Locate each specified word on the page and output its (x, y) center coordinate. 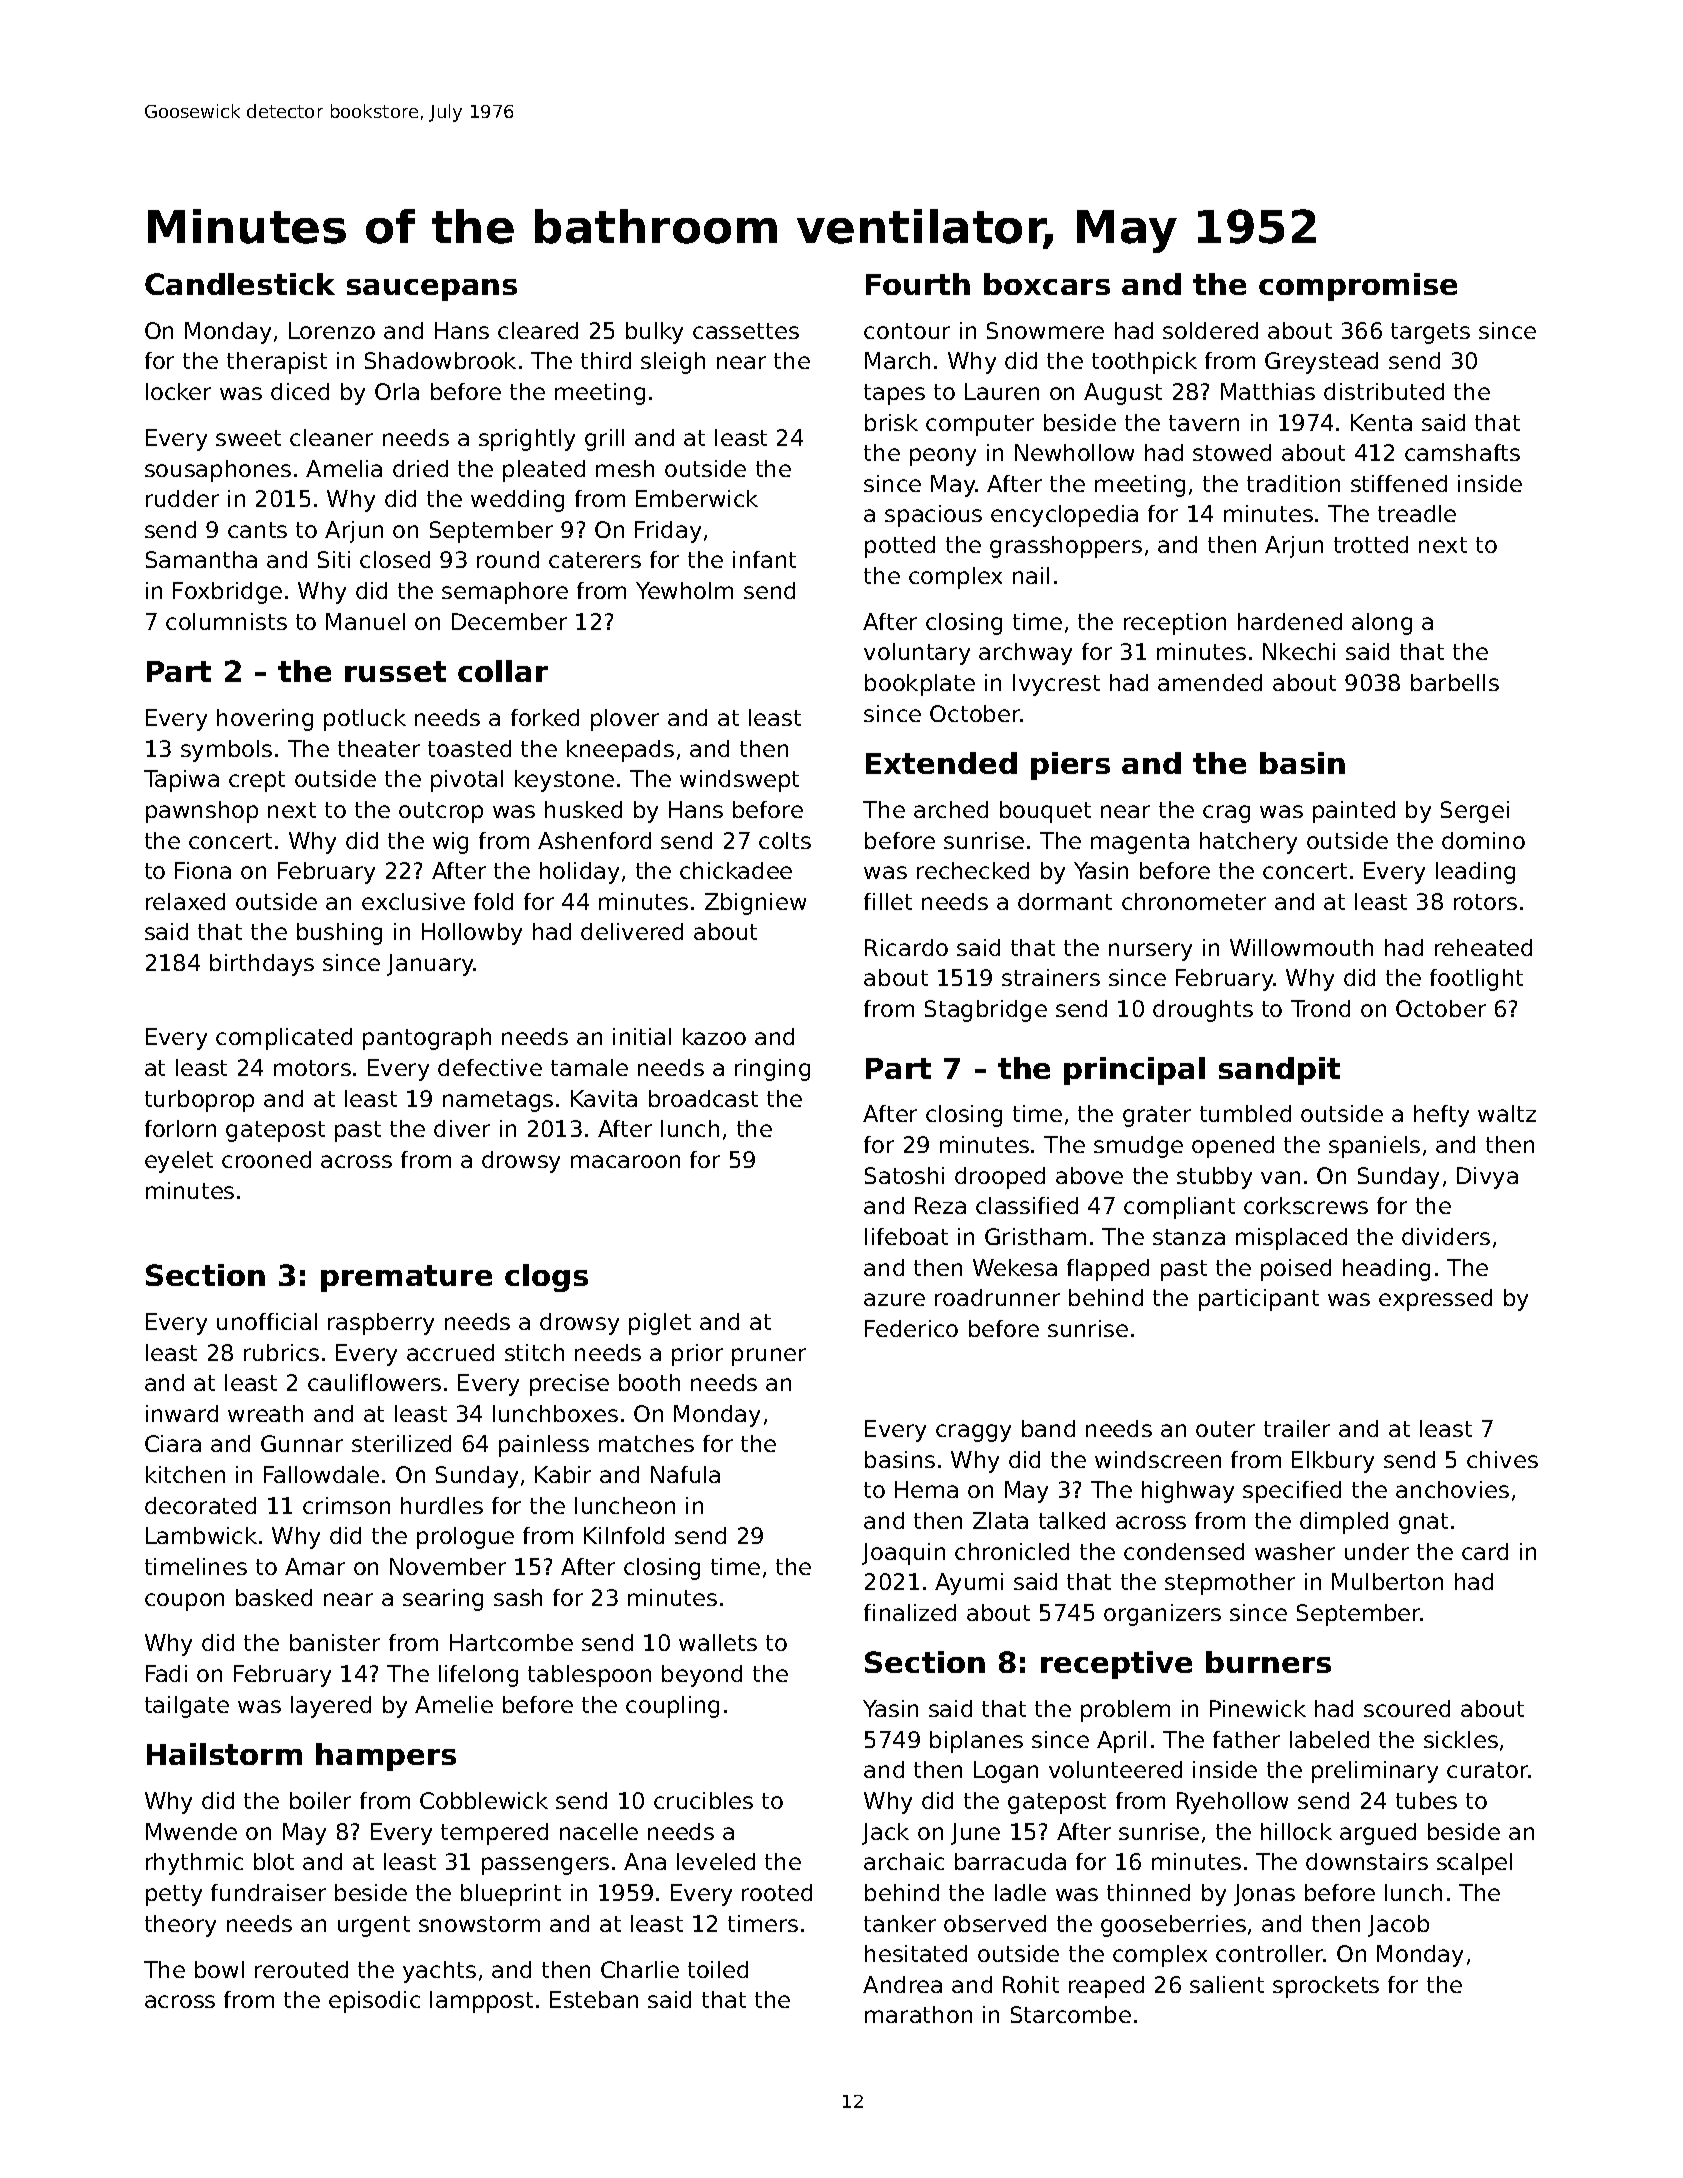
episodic (374, 2002)
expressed (1435, 1300)
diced (300, 391)
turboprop (199, 1101)
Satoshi (904, 1175)
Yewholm (684, 590)
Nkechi (1299, 651)
